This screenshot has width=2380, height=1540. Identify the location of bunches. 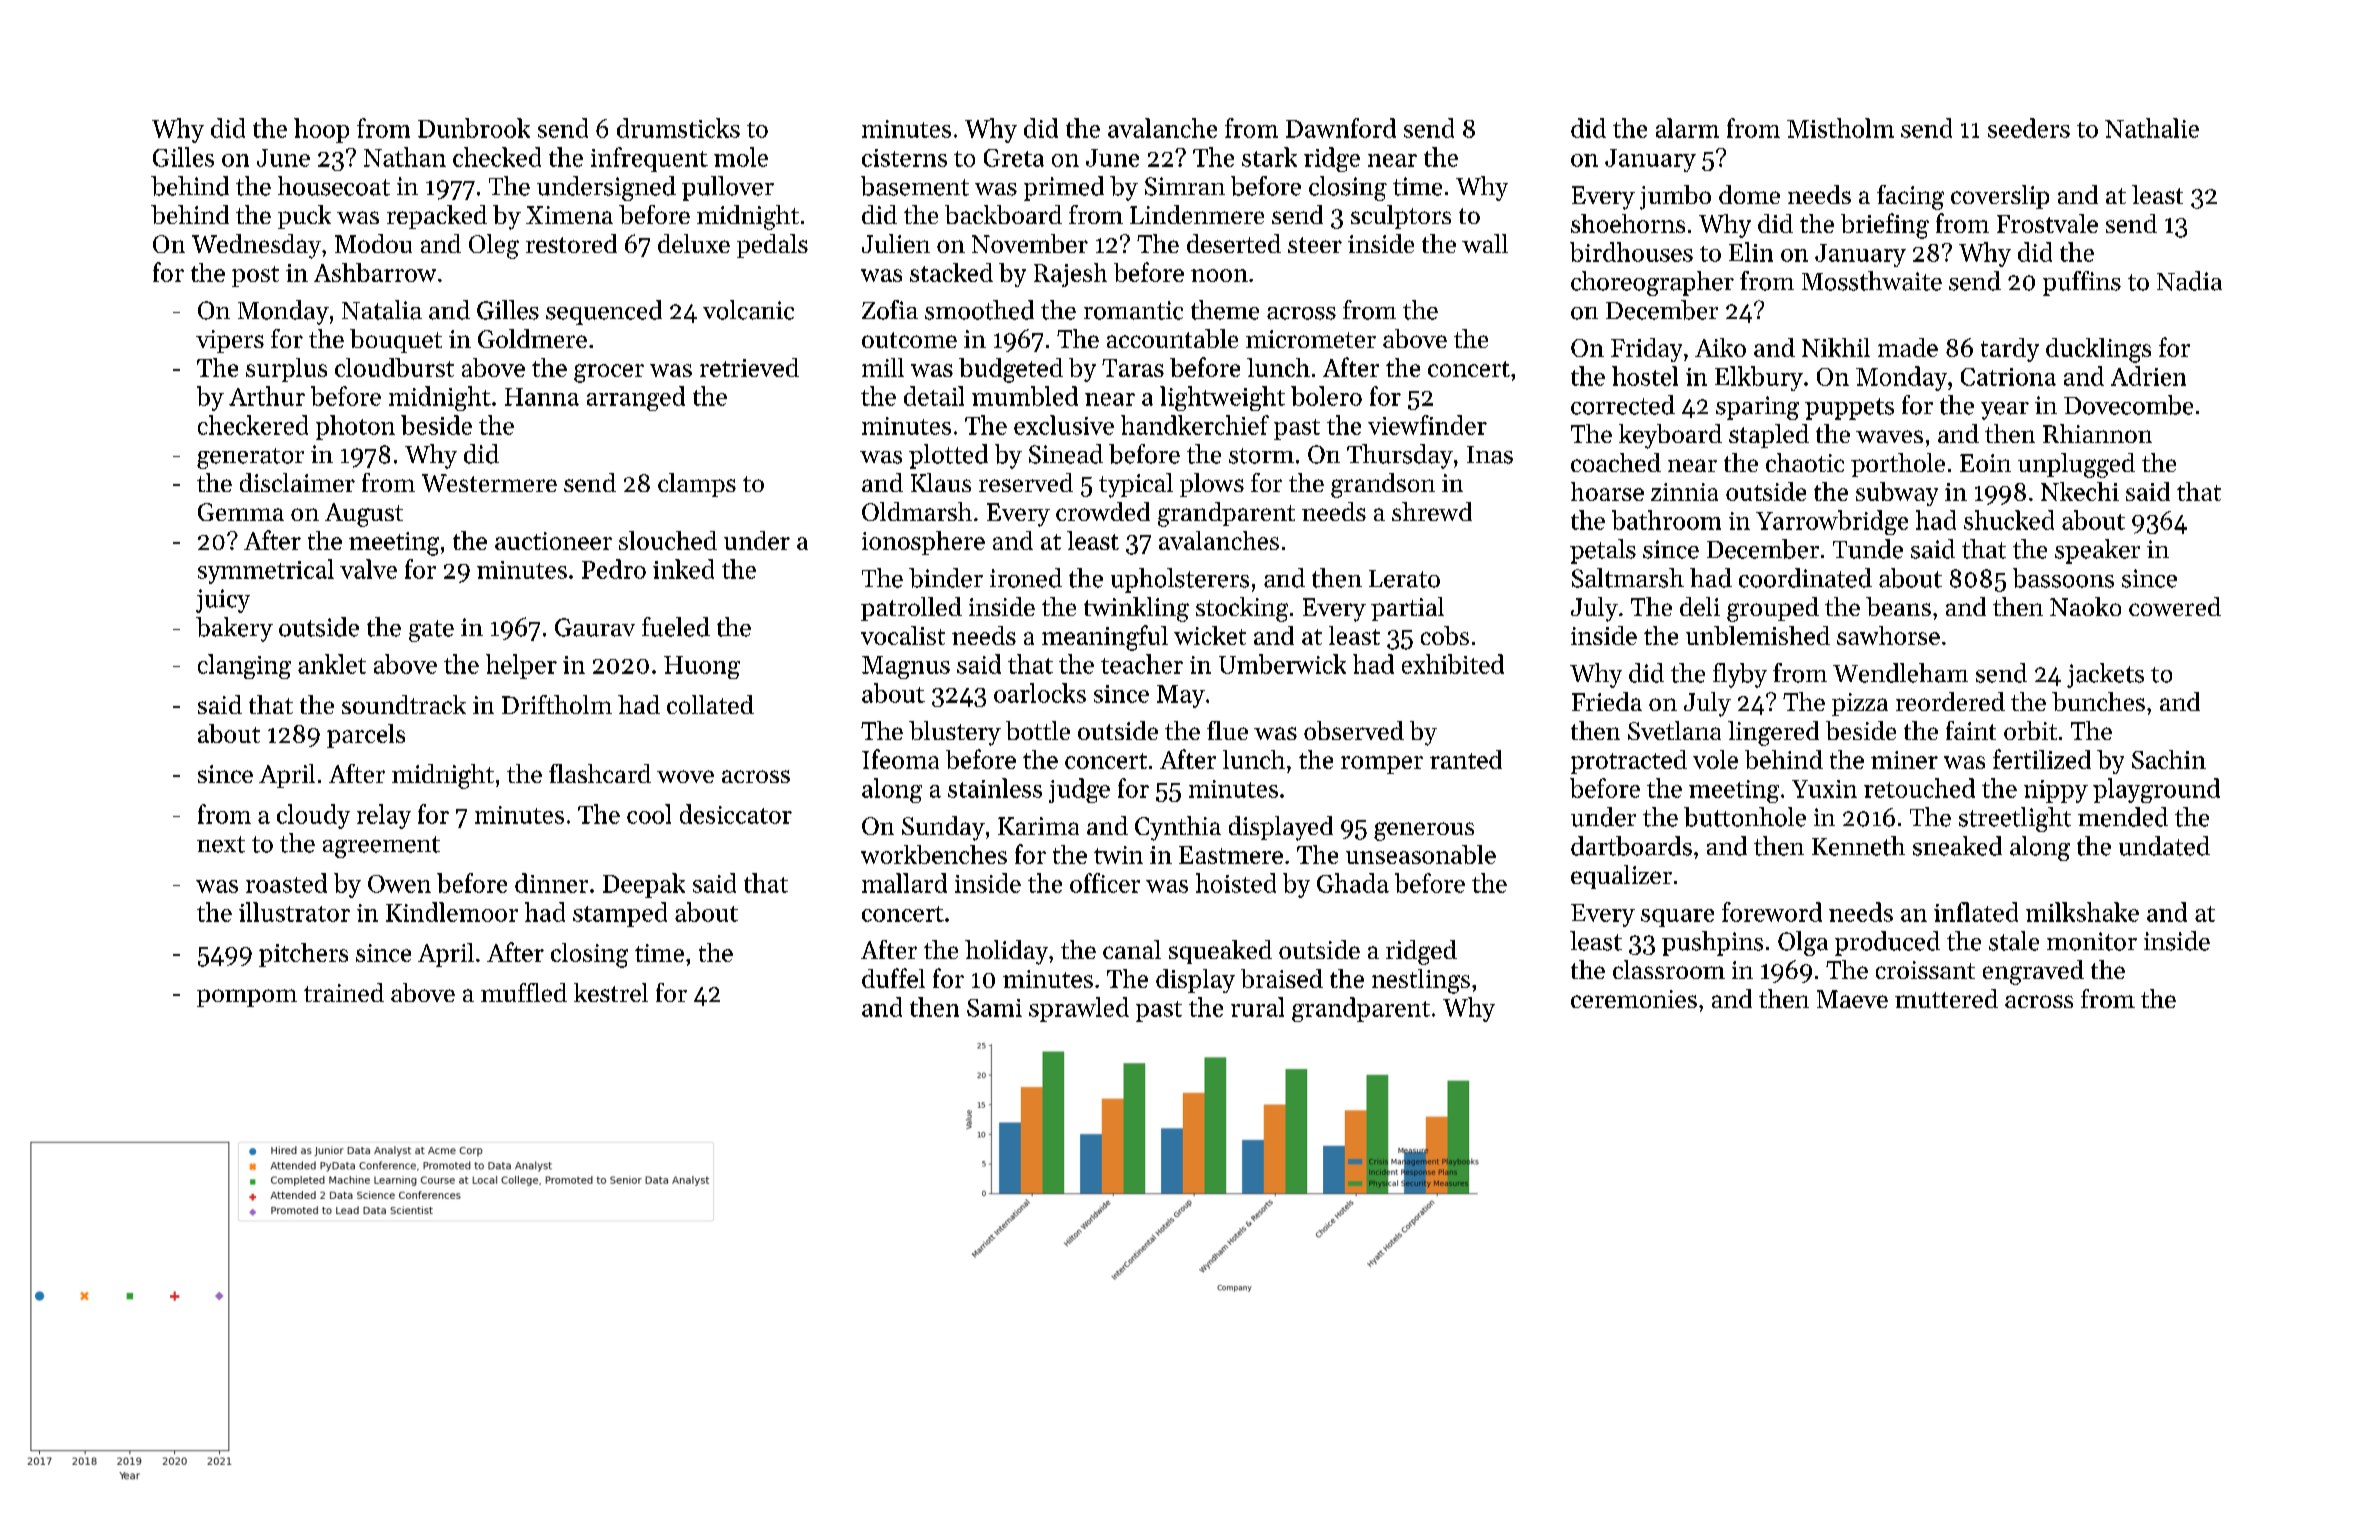
(2098, 701).
